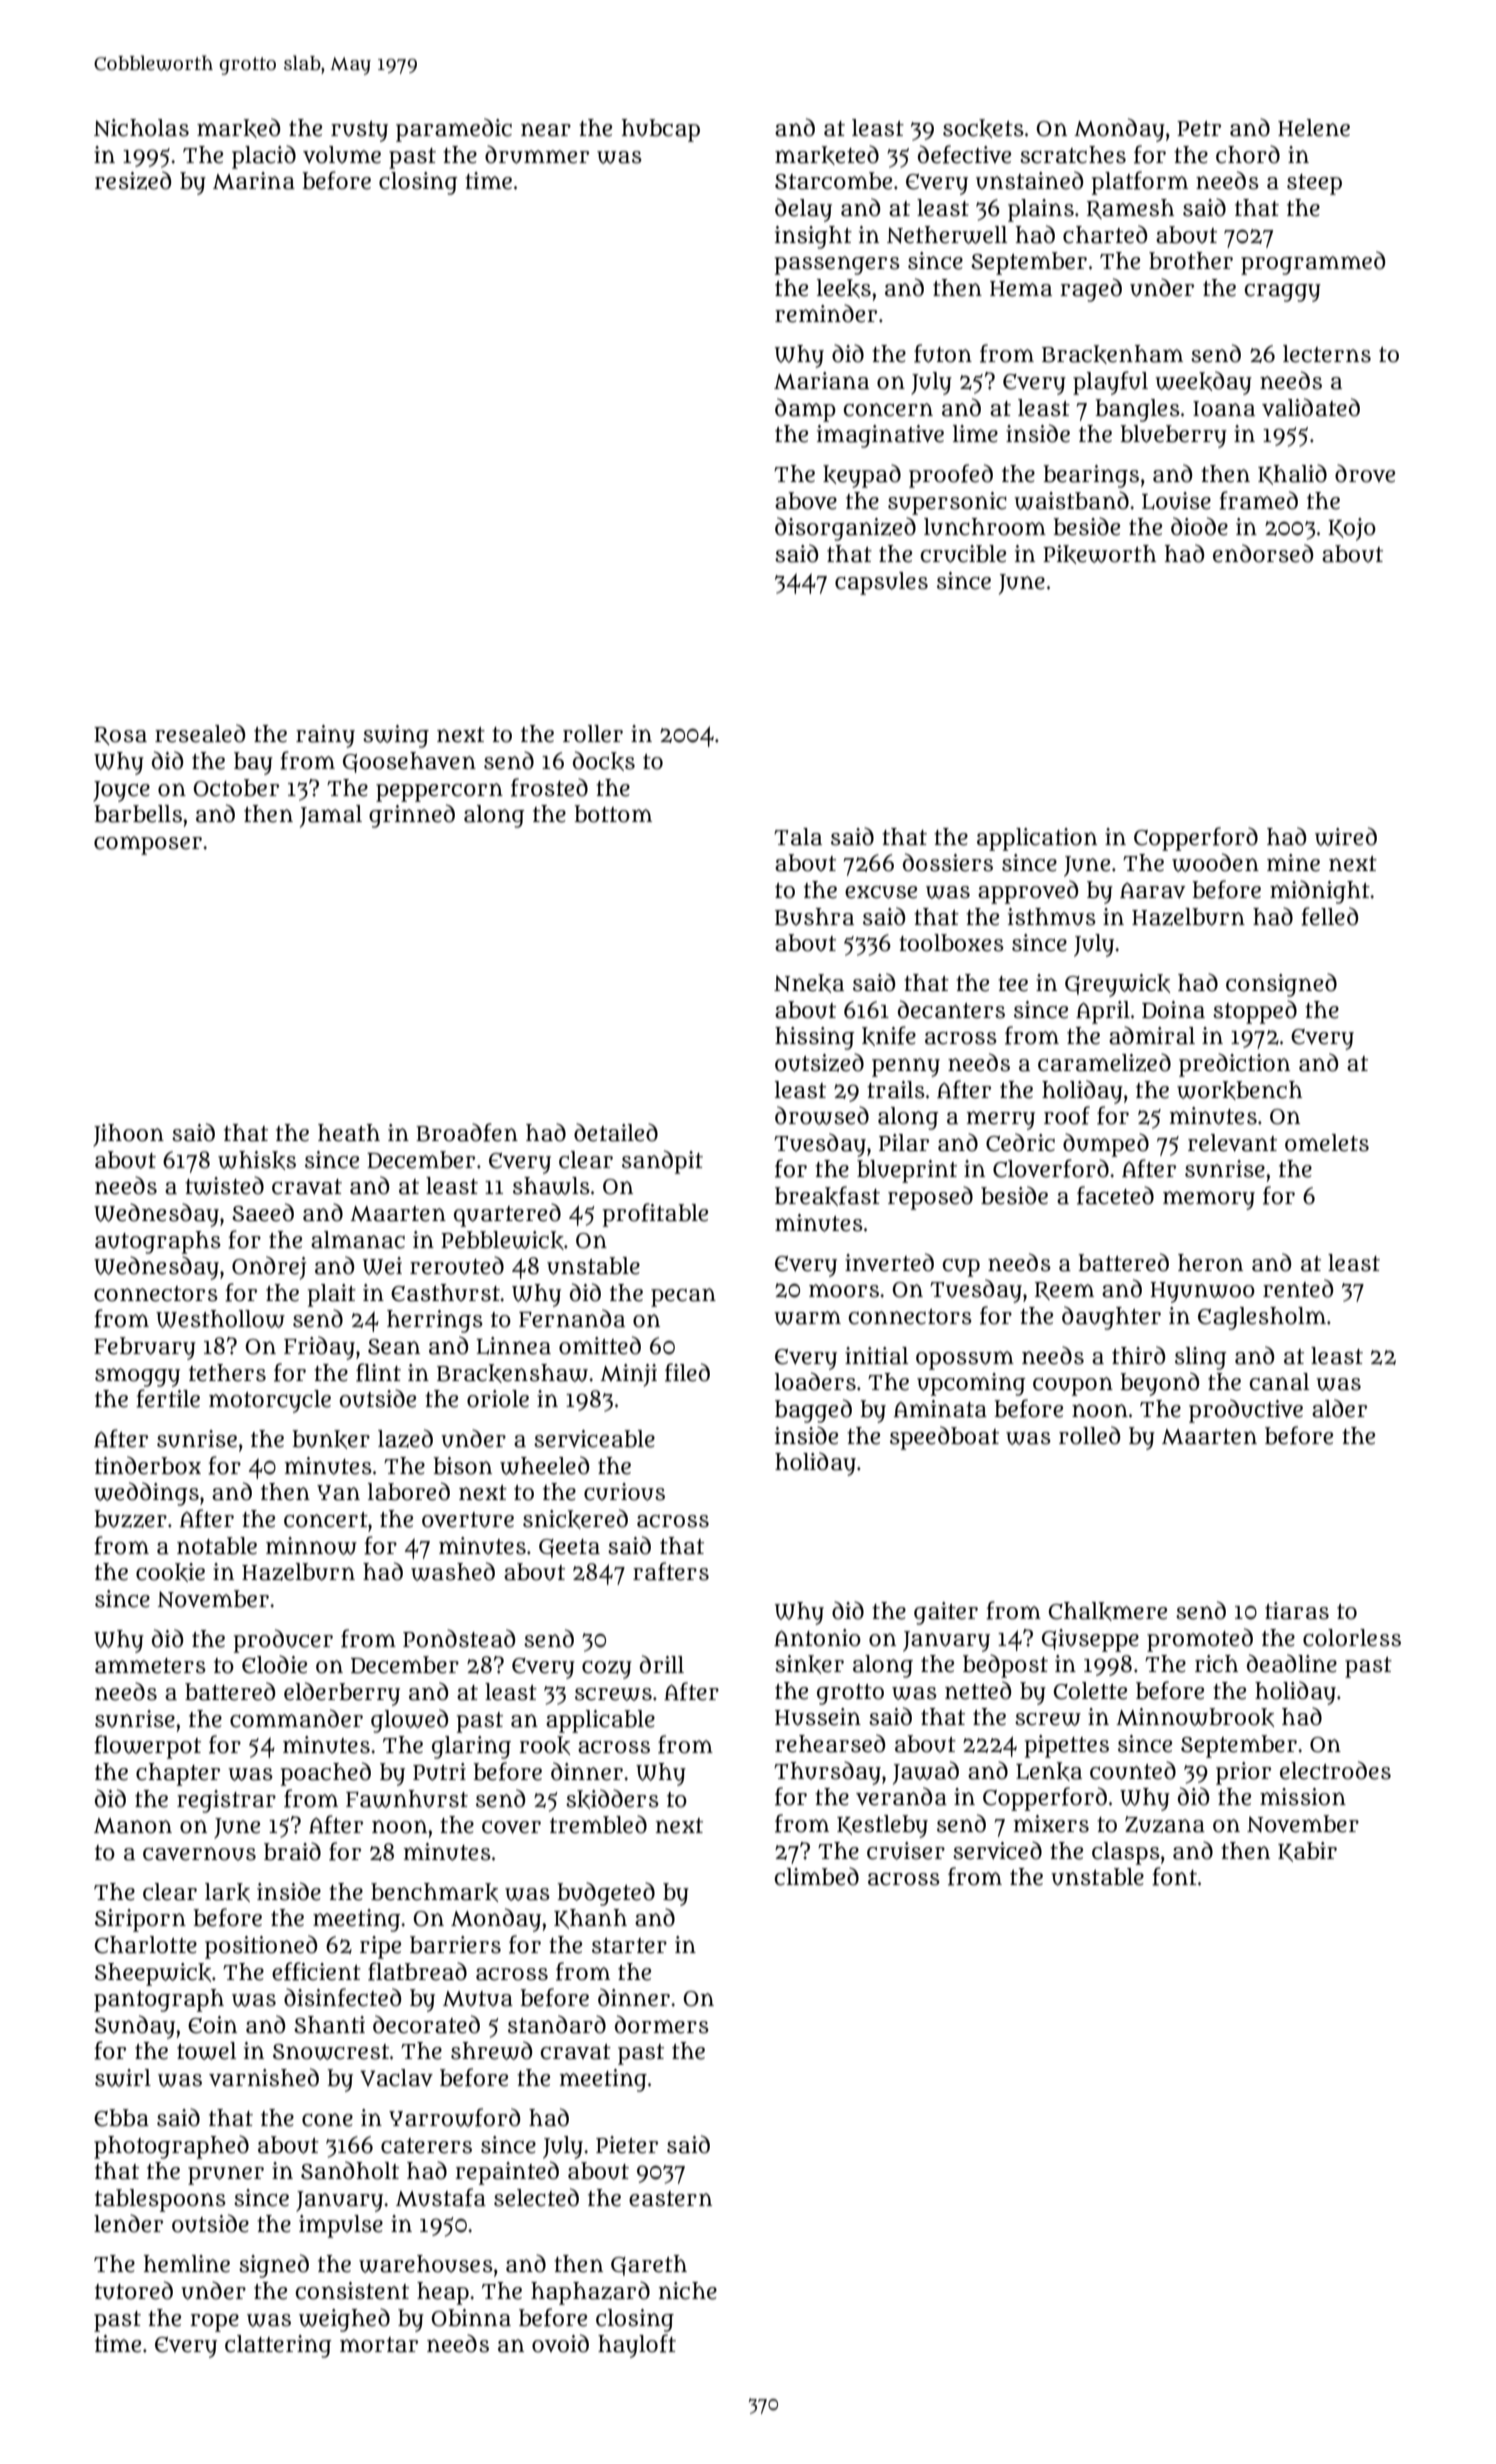 Image resolution: width=1496 pixels, height=2464 pixels. Describe the element at coordinates (325, 736) in the page. I see `rainy` at that location.
